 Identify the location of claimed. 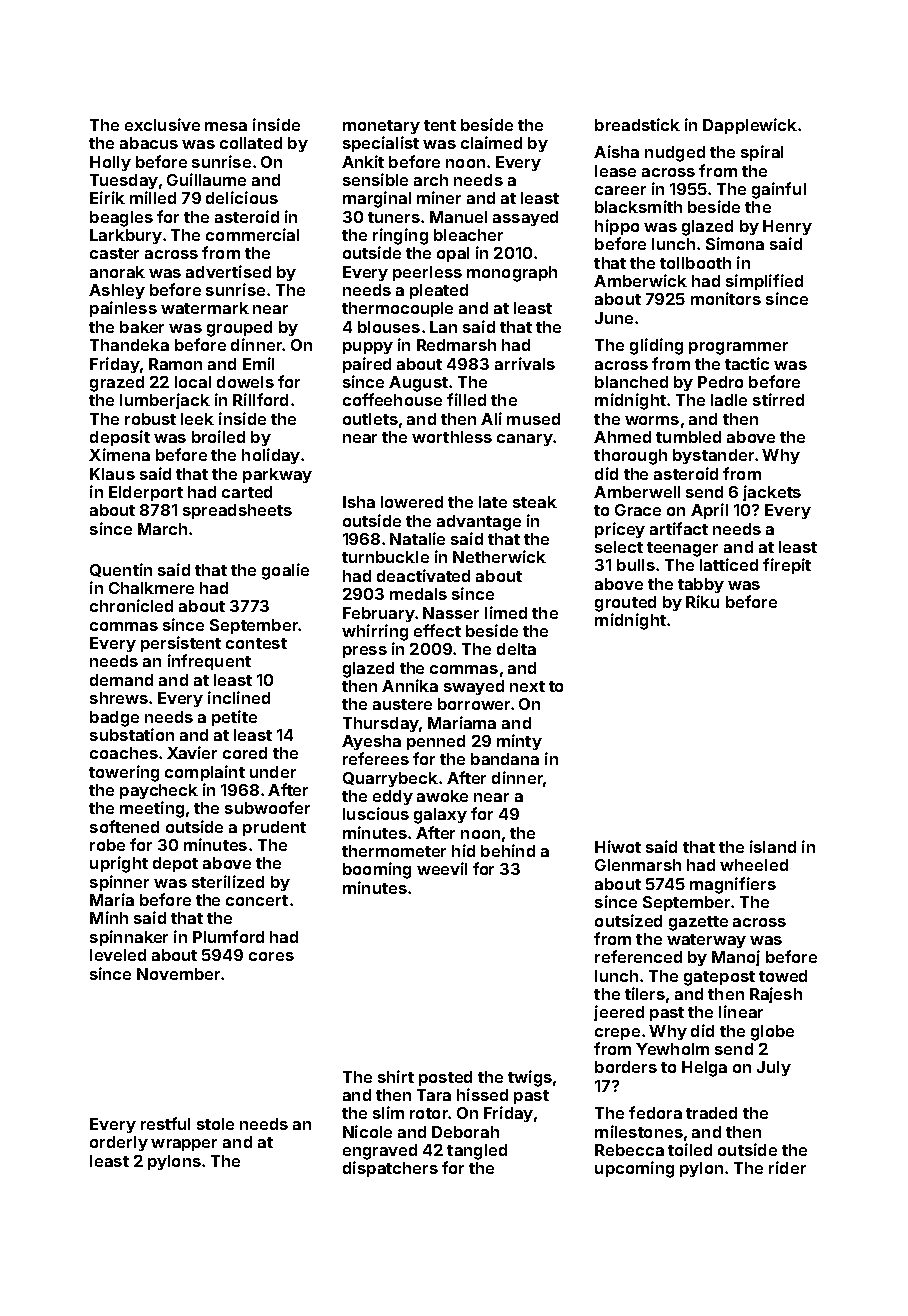
(491, 142).
